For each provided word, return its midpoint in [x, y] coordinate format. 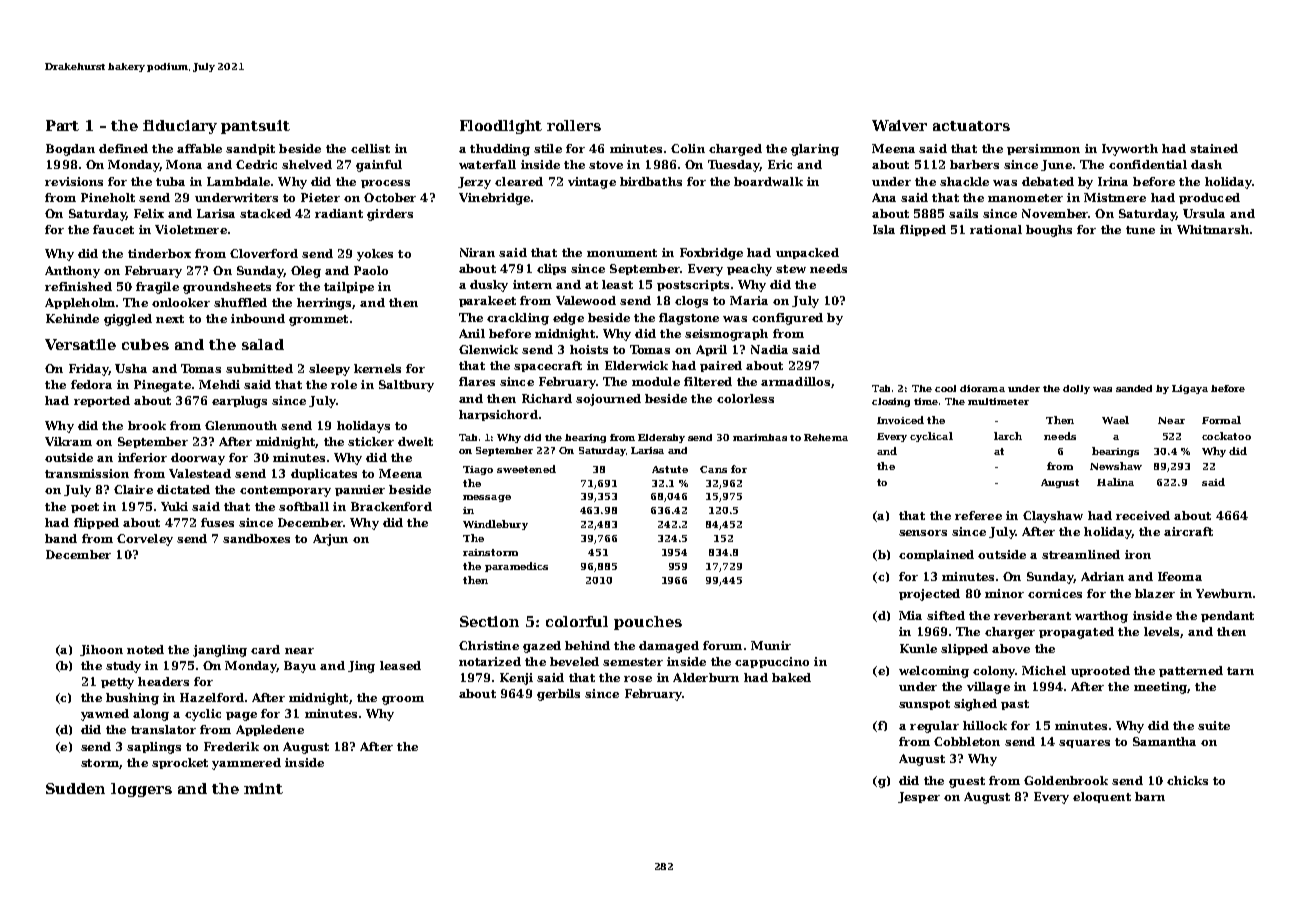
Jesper [919, 797]
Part [62, 125]
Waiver [899, 125]
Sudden [75, 788]
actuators [971, 126]
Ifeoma [1180, 576]
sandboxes [256, 538]
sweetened [526, 469]
